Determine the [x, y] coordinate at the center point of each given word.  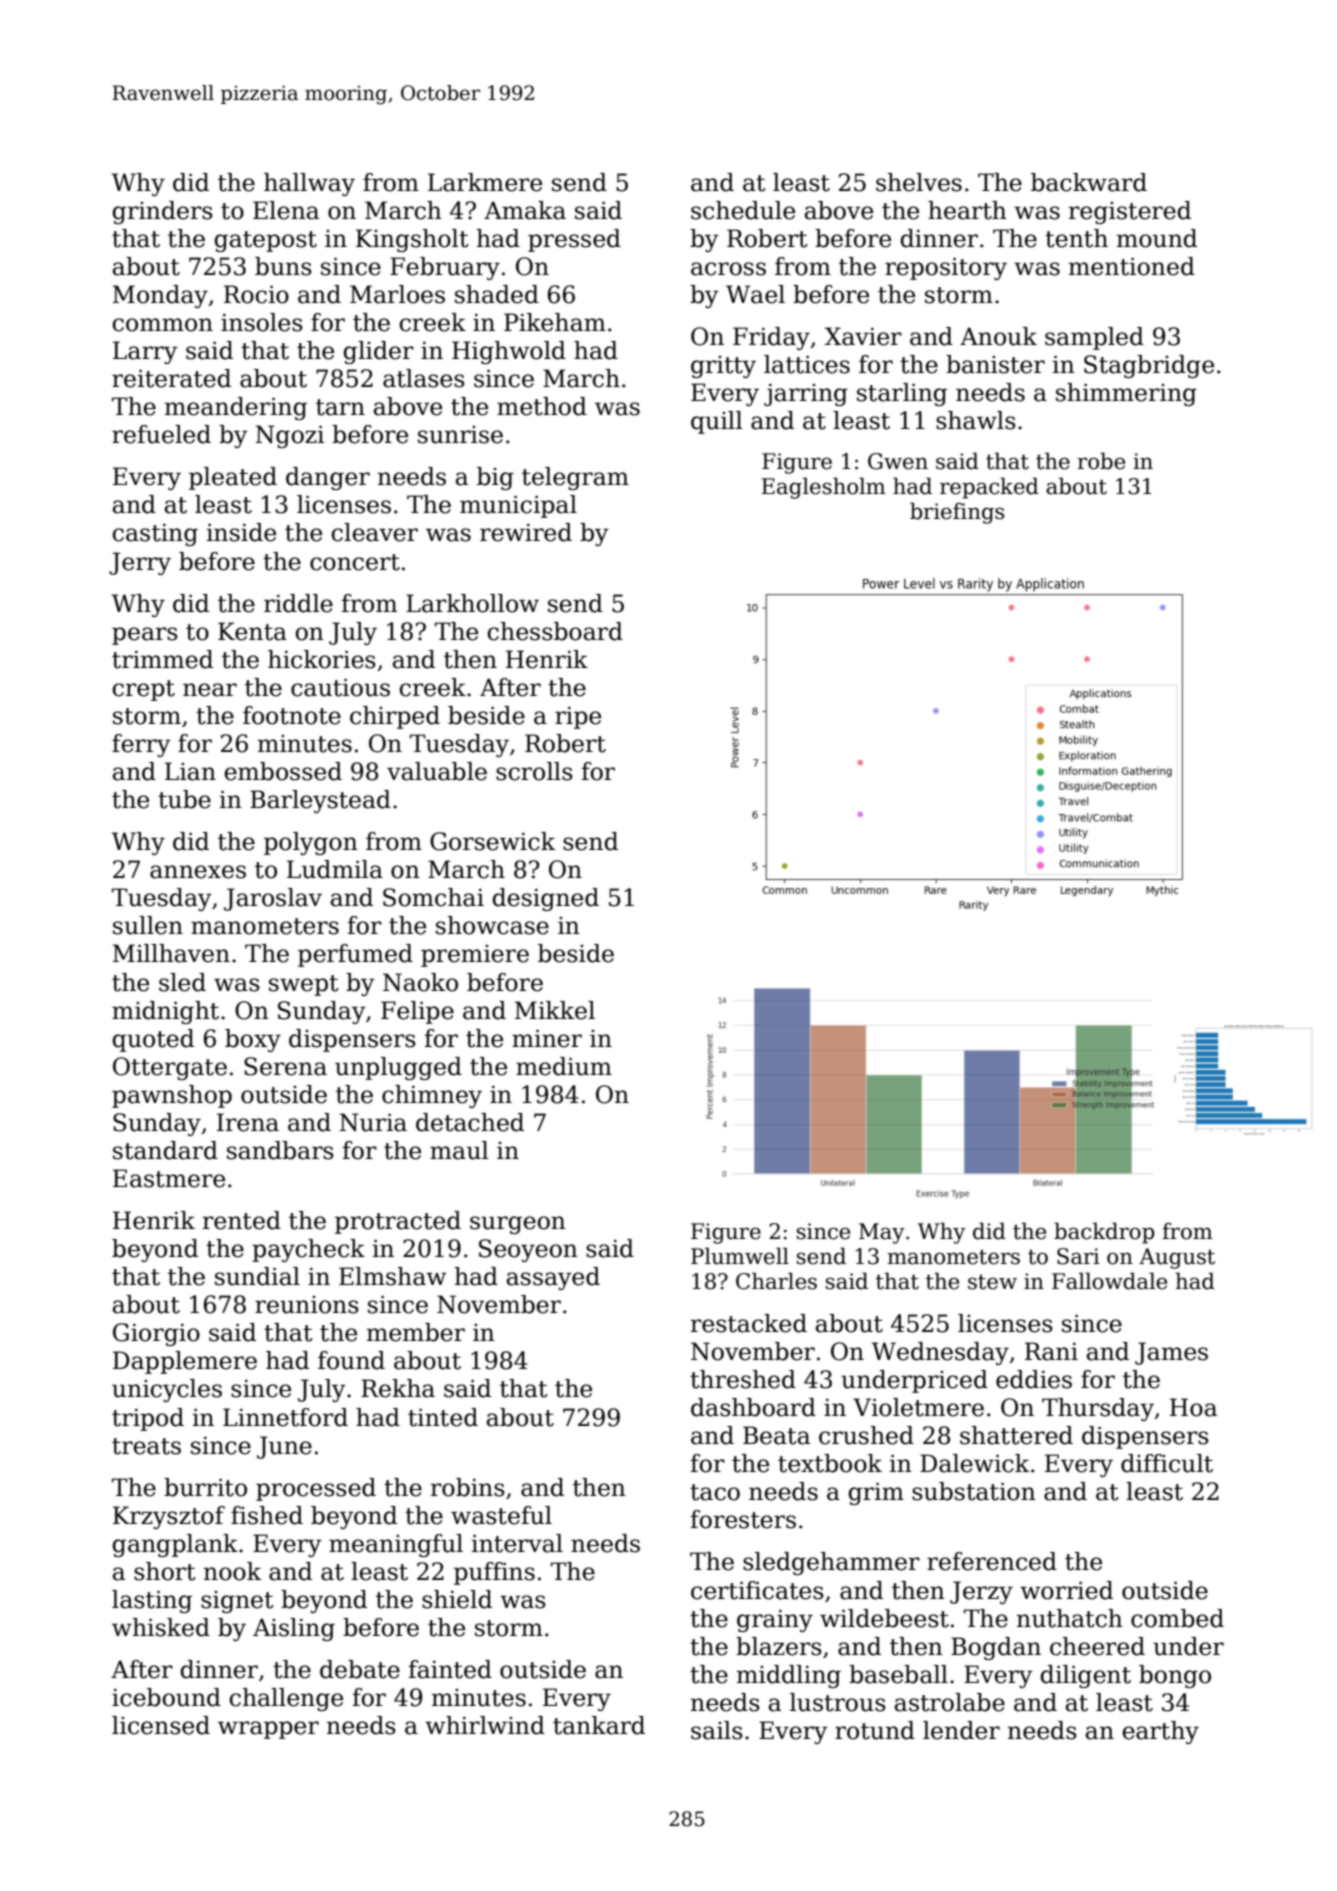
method [542, 406]
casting [155, 535]
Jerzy [981, 1592]
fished [267, 1515]
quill [717, 422]
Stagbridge [1149, 366]
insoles [262, 322]
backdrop [1104, 1233]
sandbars [280, 1150]
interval [517, 1543]
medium [564, 1066]
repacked [989, 488]
